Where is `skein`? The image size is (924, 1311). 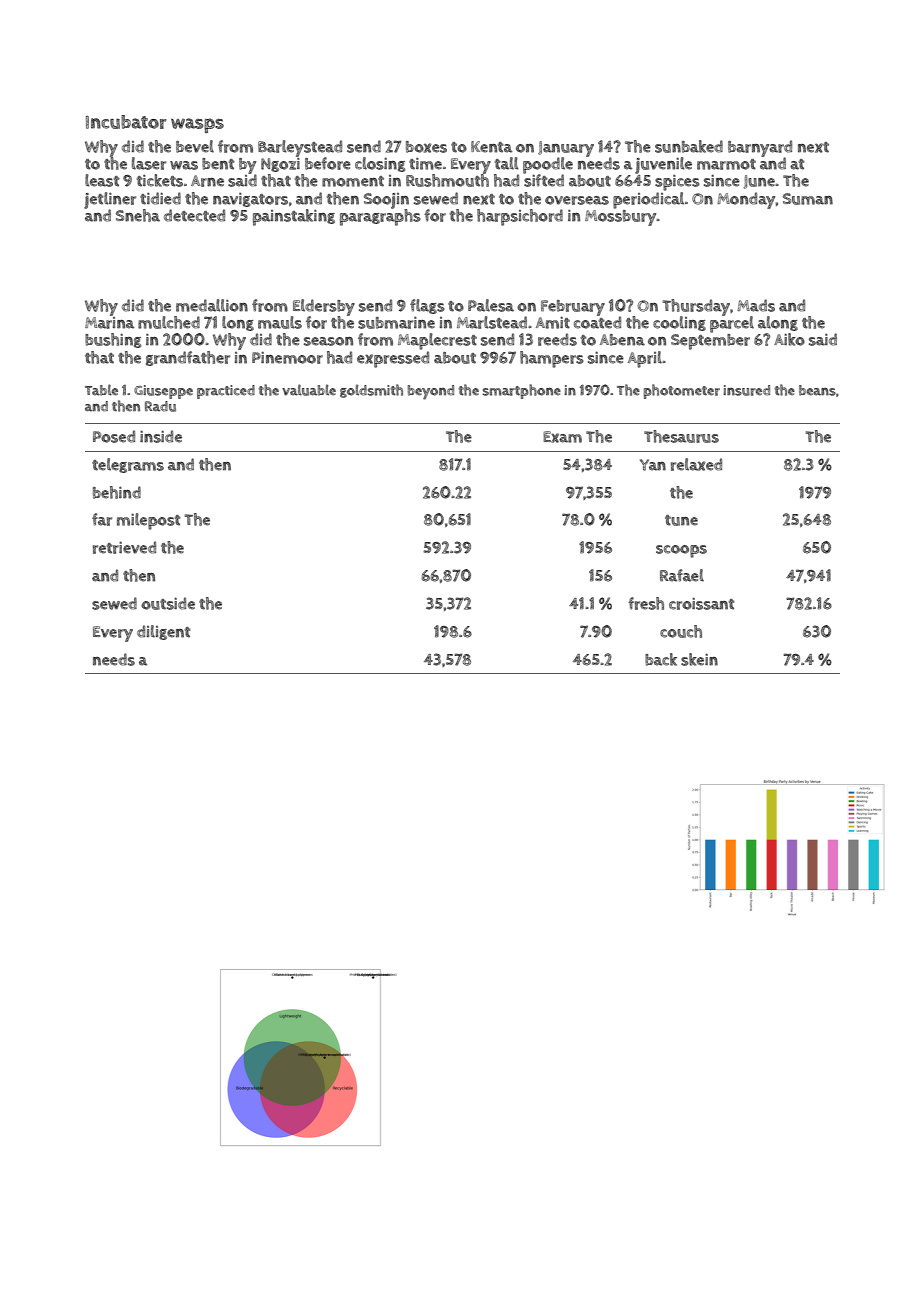
skein is located at coordinates (699, 659).
